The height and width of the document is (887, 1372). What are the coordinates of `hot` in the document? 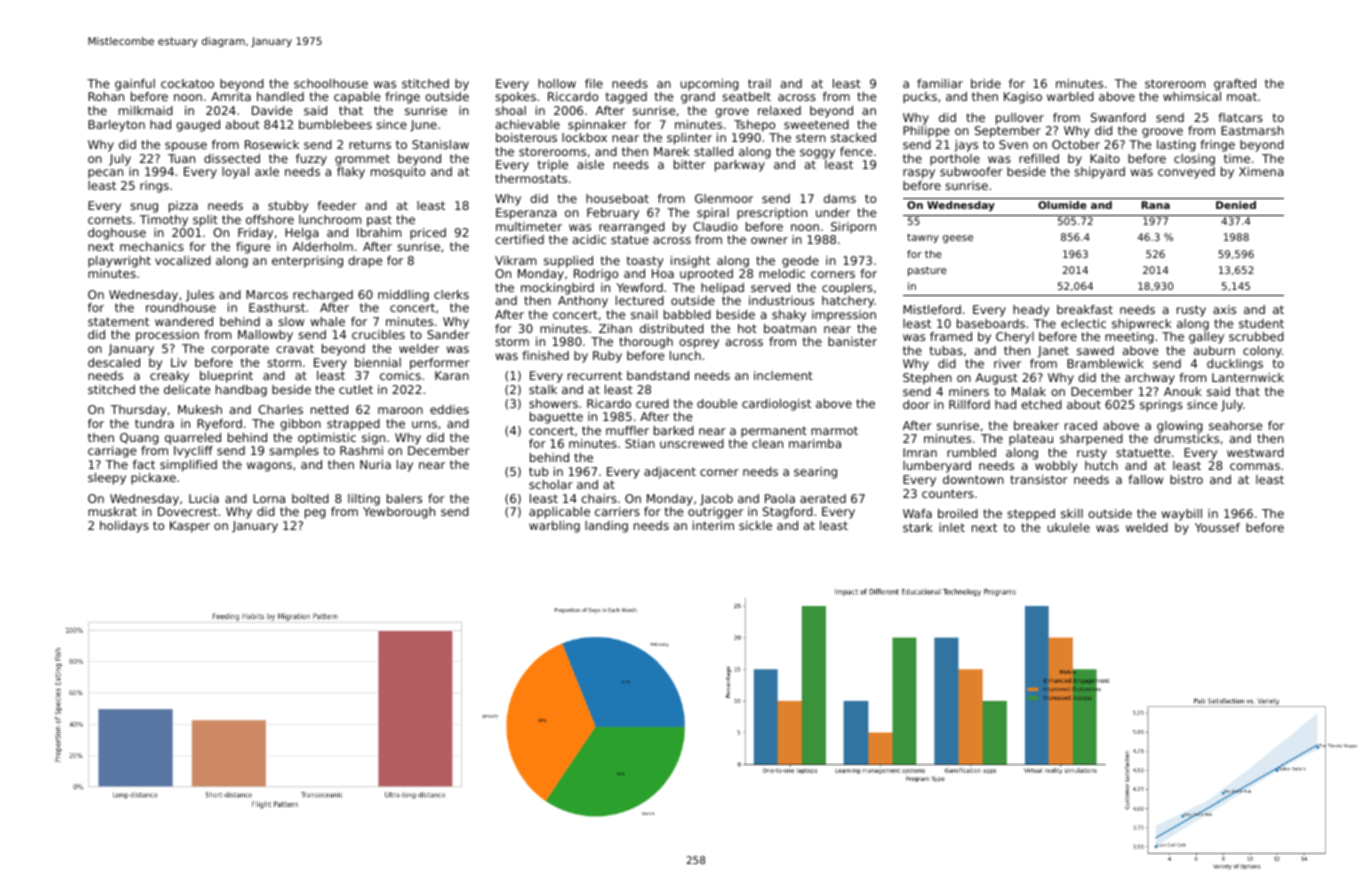 It's located at (747, 328).
